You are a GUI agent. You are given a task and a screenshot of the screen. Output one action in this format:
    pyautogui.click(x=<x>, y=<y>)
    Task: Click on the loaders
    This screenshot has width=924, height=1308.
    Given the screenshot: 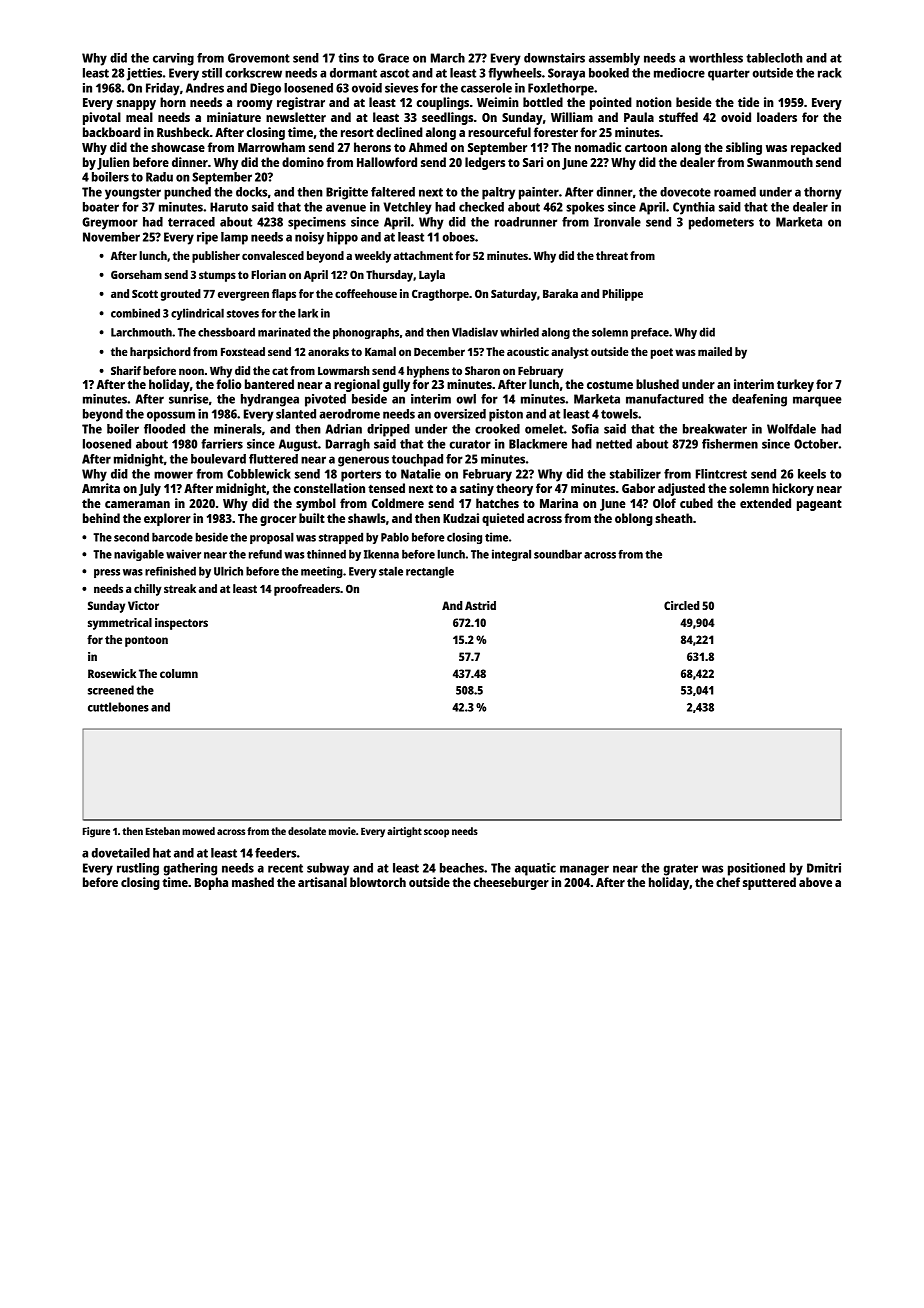 What is the action you would take?
    pyautogui.click(x=777, y=117)
